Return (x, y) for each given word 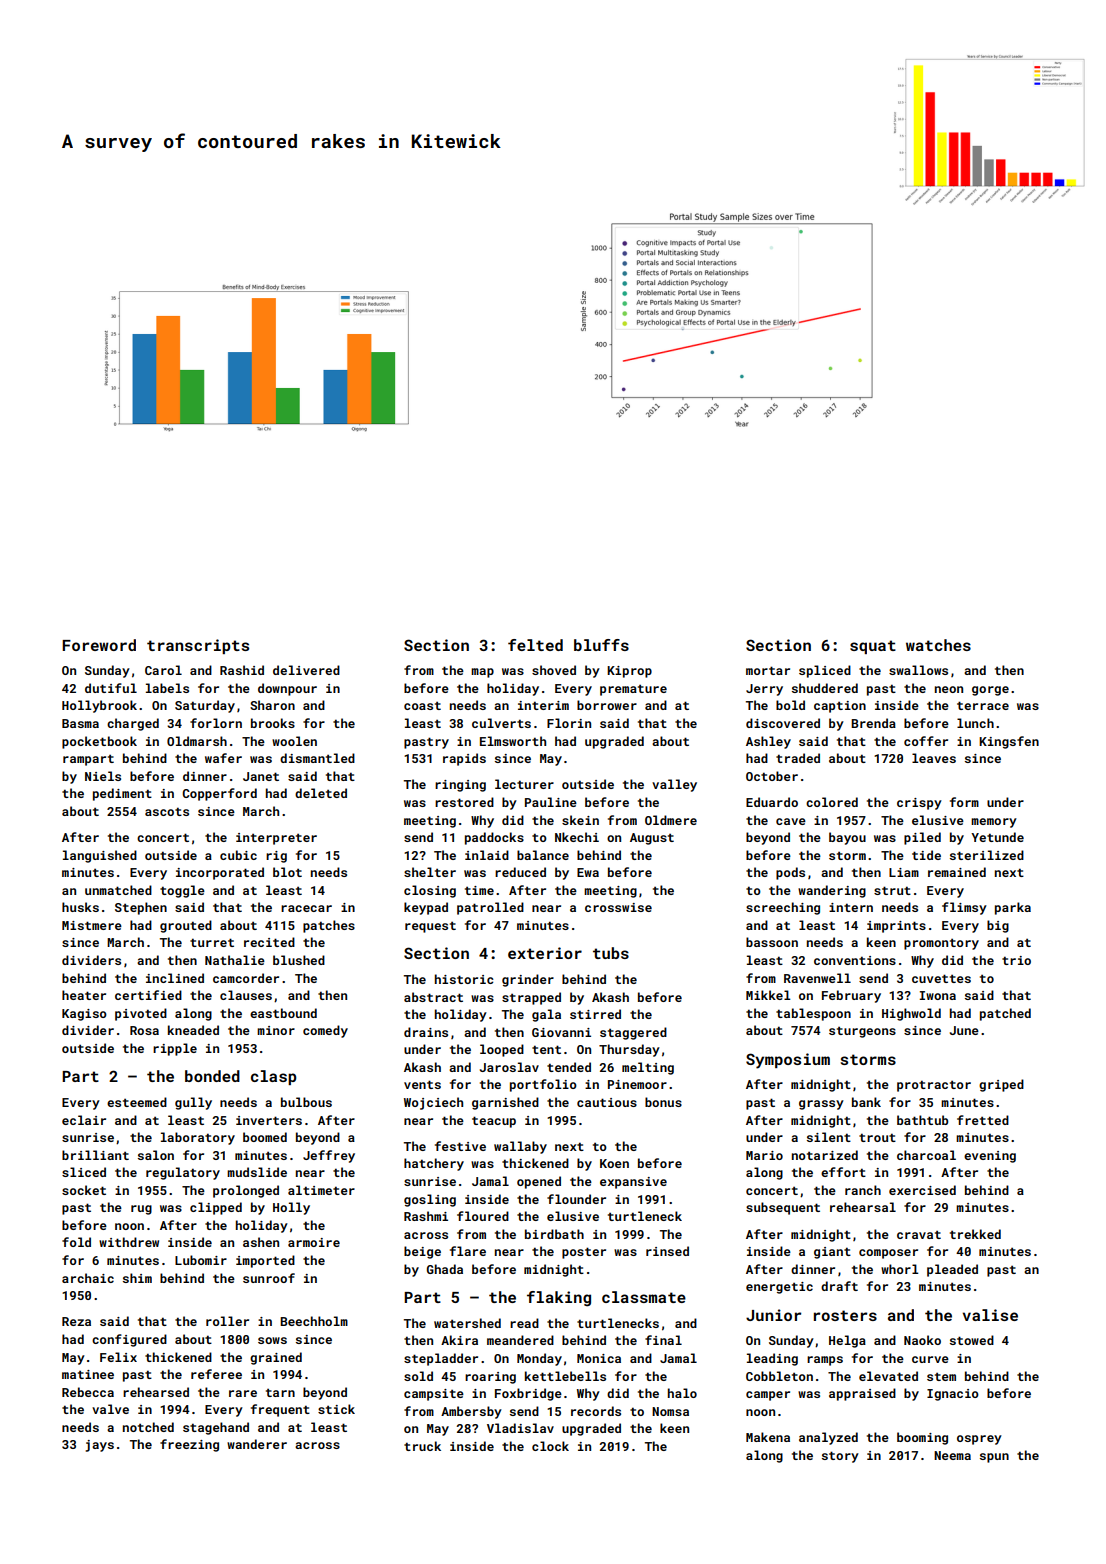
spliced (825, 671)
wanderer (257, 1444)
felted (535, 645)
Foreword (99, 645)
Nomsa (670, 1411)
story (840, 1457)
